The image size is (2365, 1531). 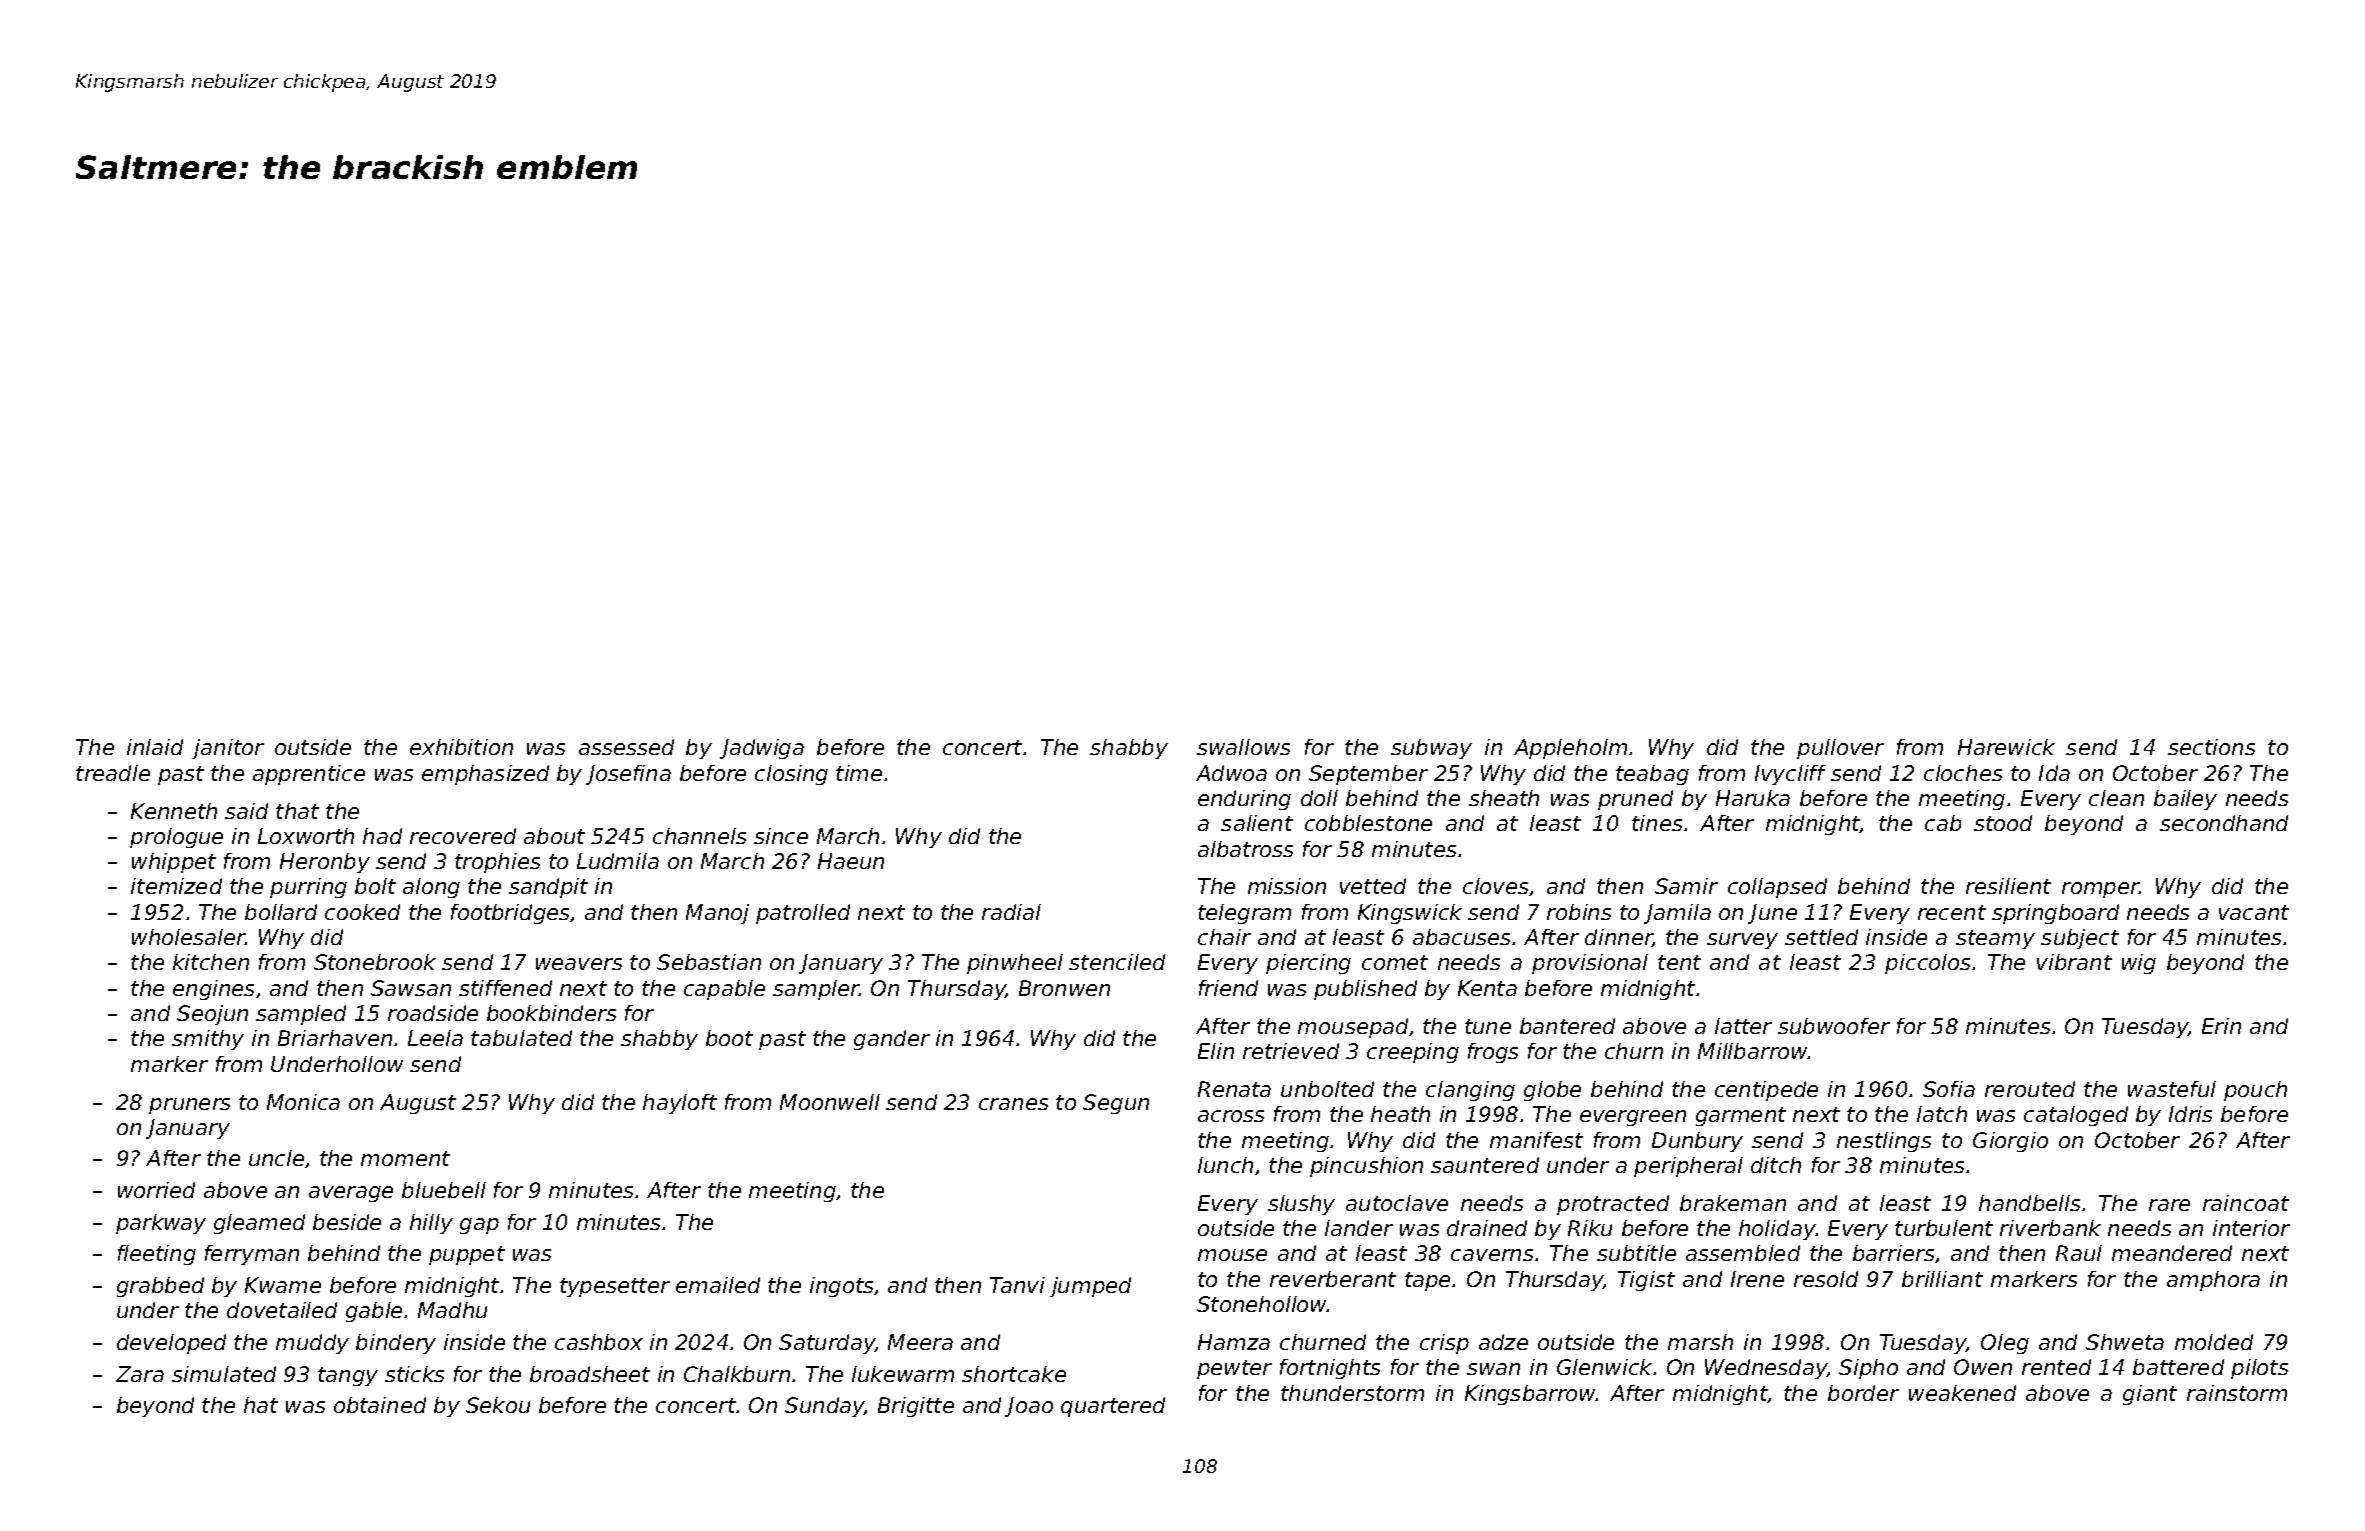 What do you see at coordinates (1485, 1165) in the screenshot?
I see `sauntered` at bounding box center [1485, 1165].
